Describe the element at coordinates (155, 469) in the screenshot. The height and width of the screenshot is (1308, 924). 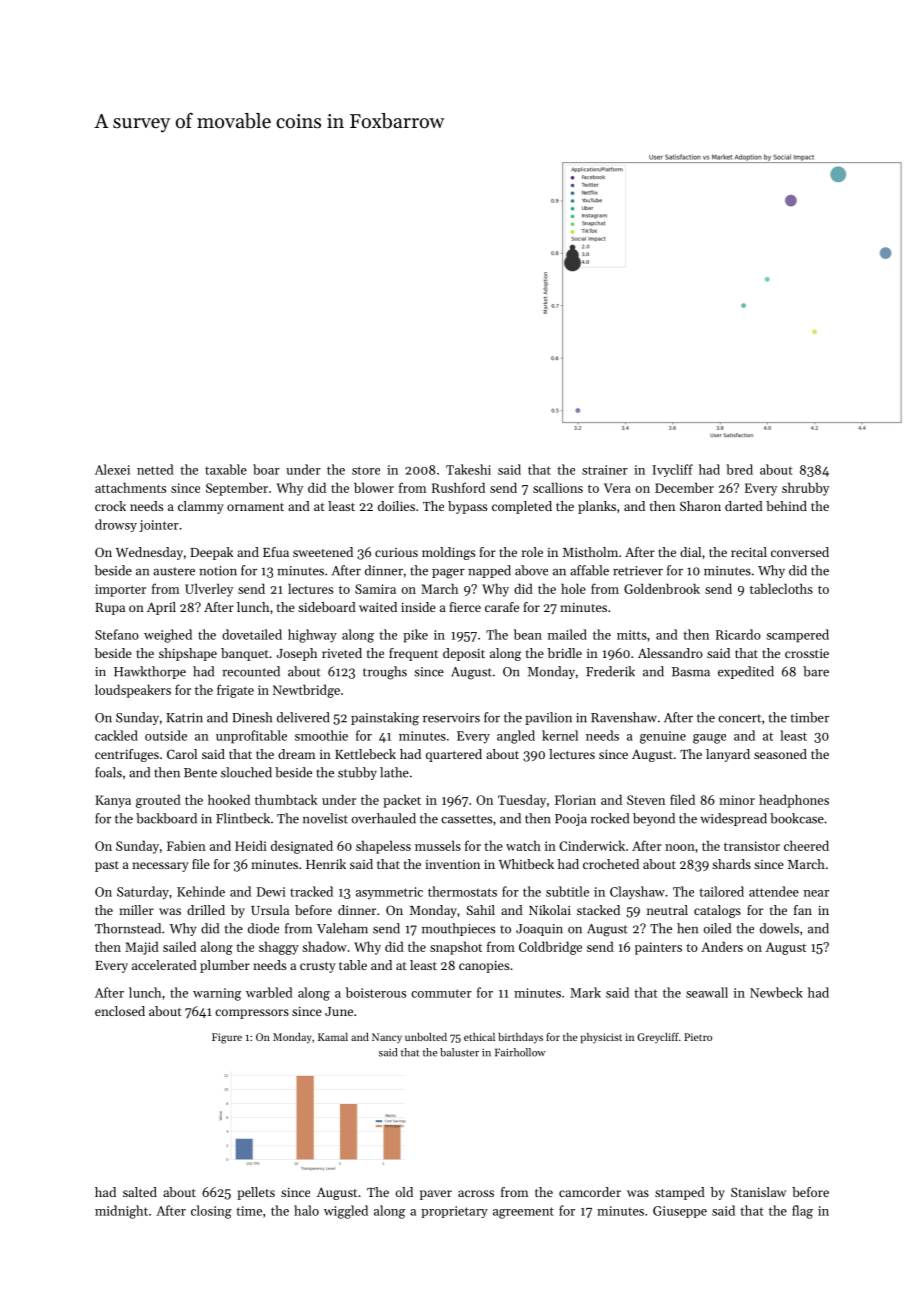
I see `netted` at that location.
